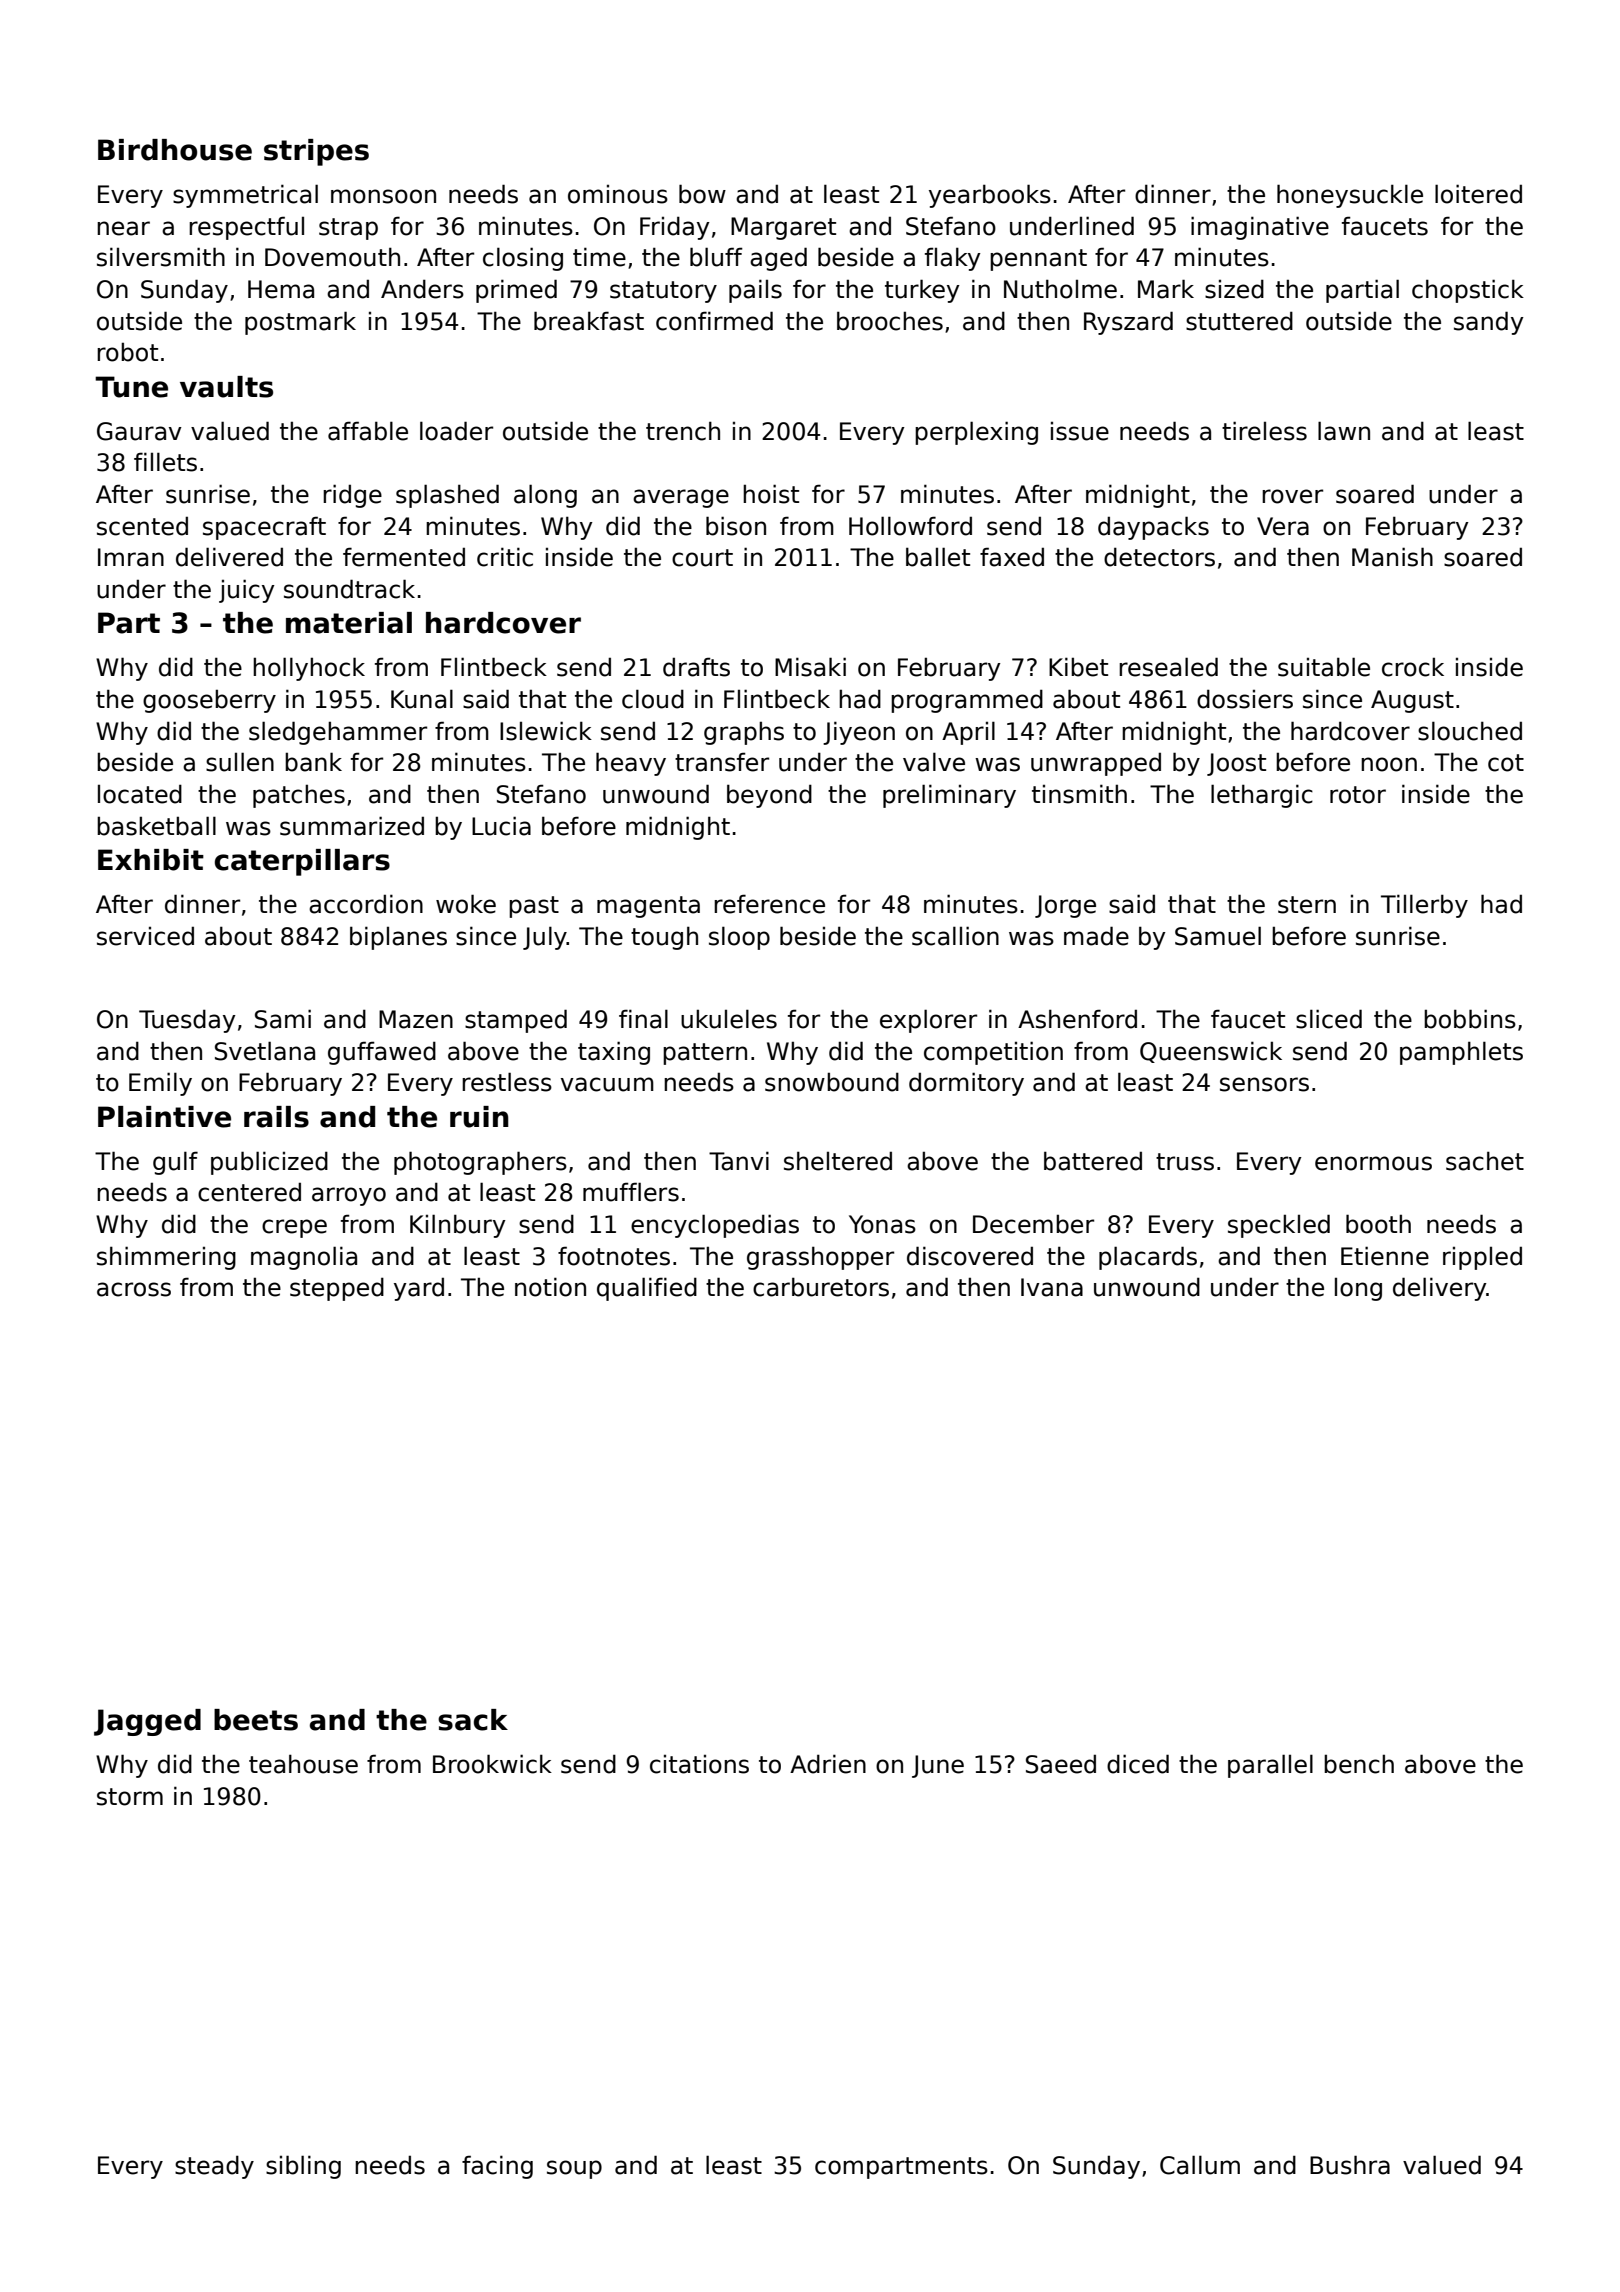 This screenshot has height=2292, width=1620. I want to click on Exhibit, so click(151, 860).
